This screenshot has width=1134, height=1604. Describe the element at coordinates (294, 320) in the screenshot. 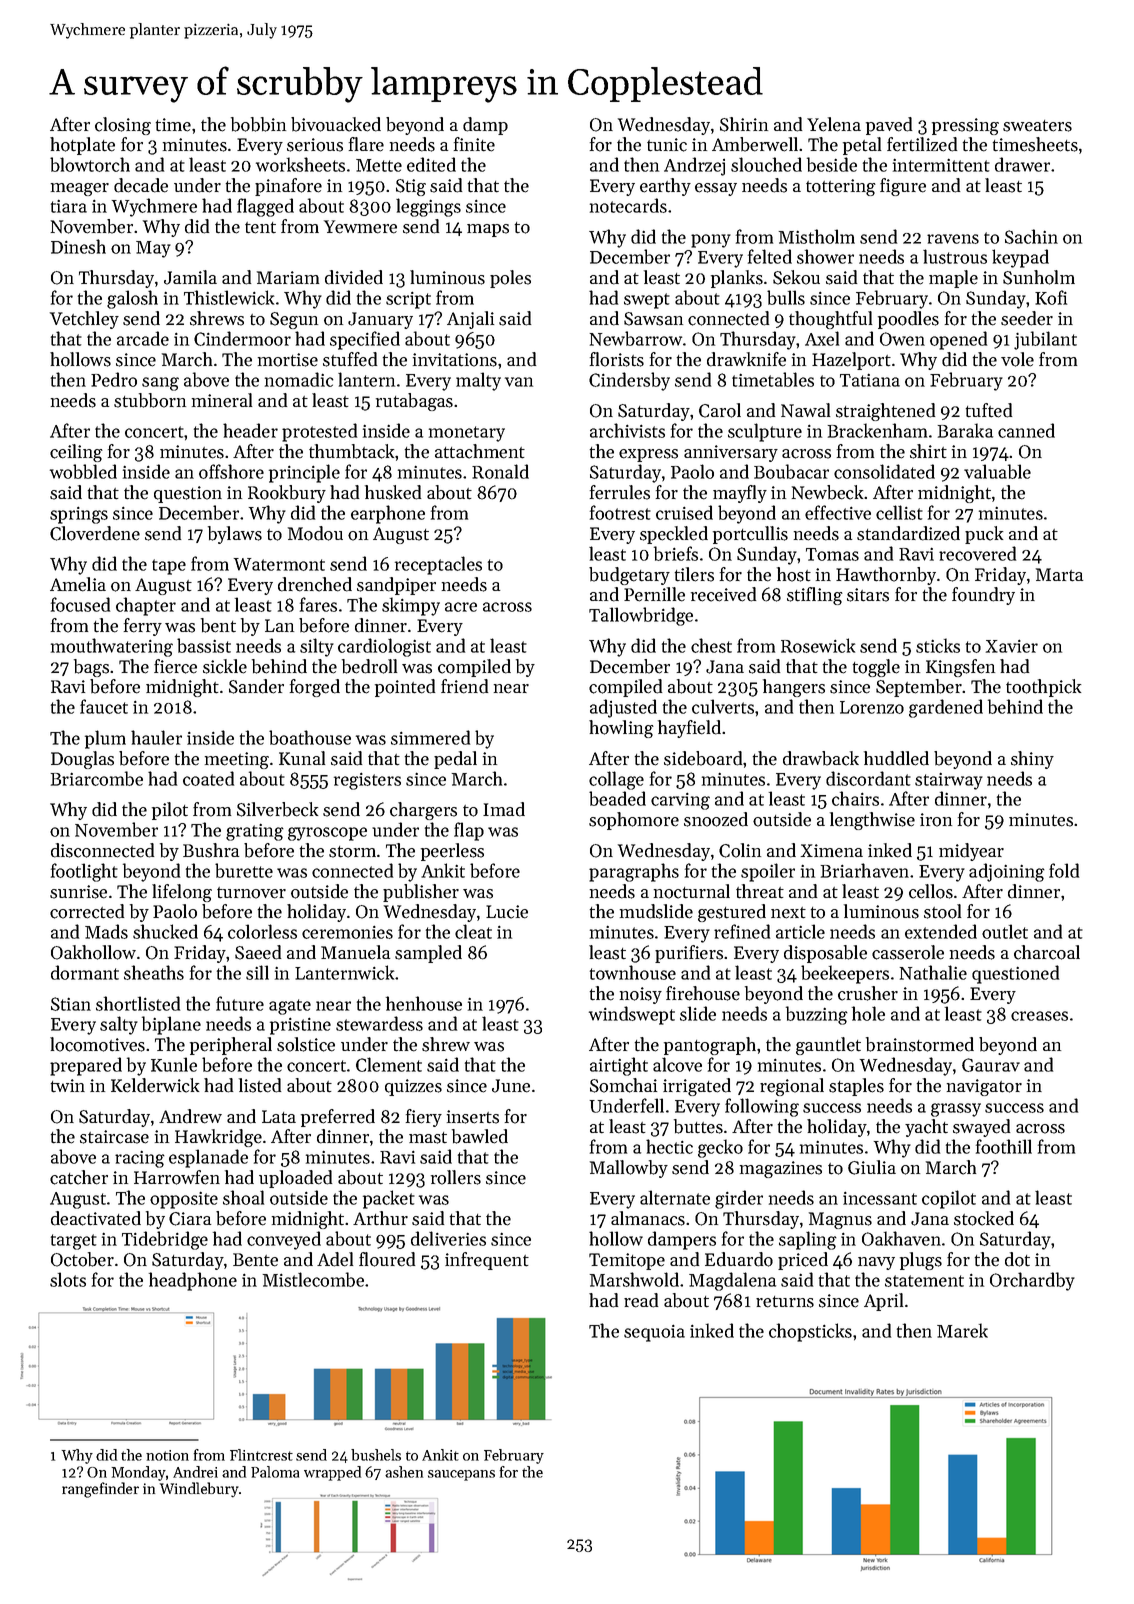

I see `Segun` at that location.
